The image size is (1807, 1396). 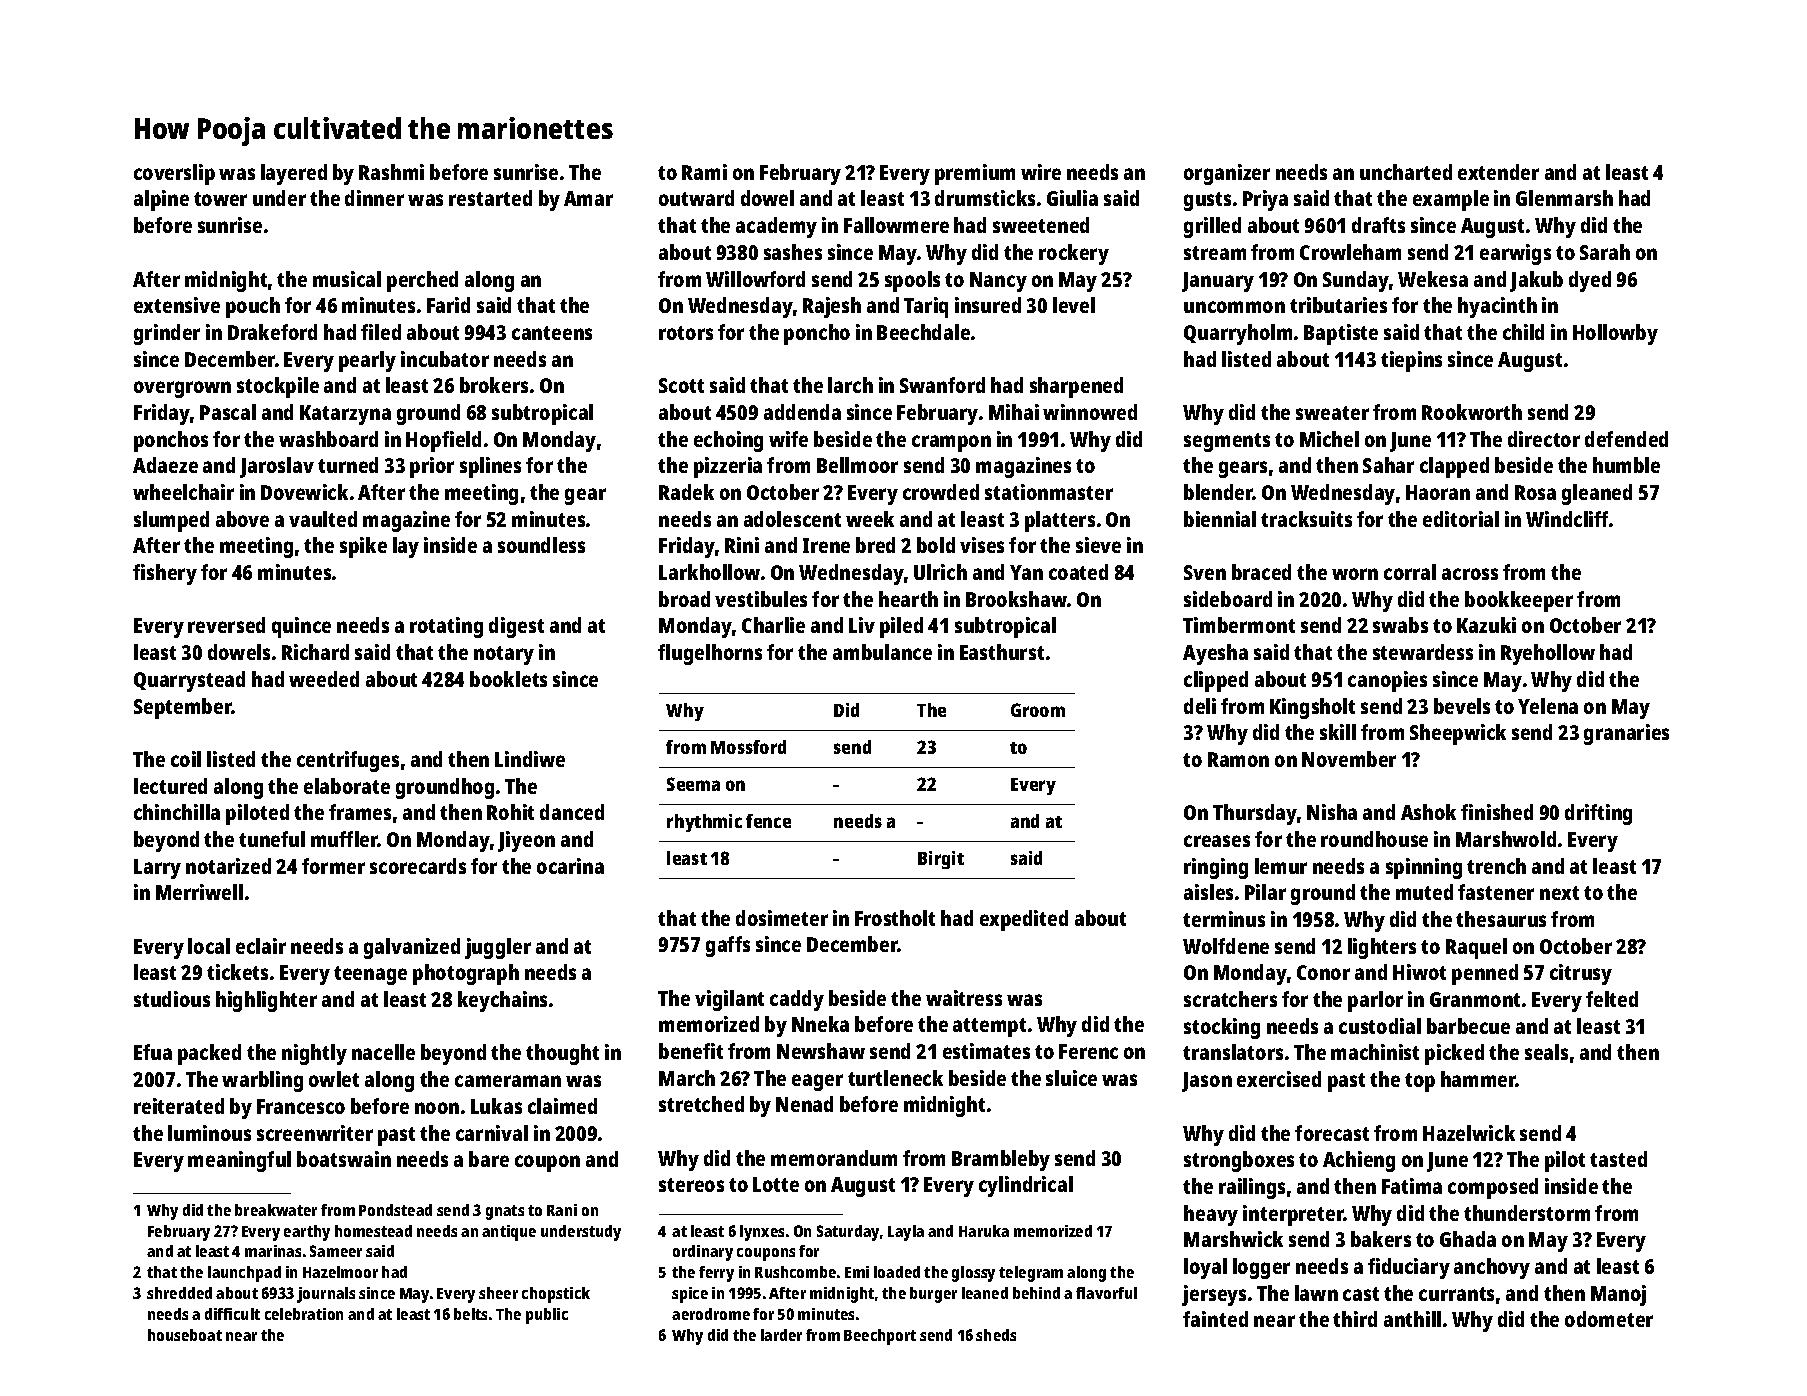 I want to click on Mossford, so click(x=748, y=747).
